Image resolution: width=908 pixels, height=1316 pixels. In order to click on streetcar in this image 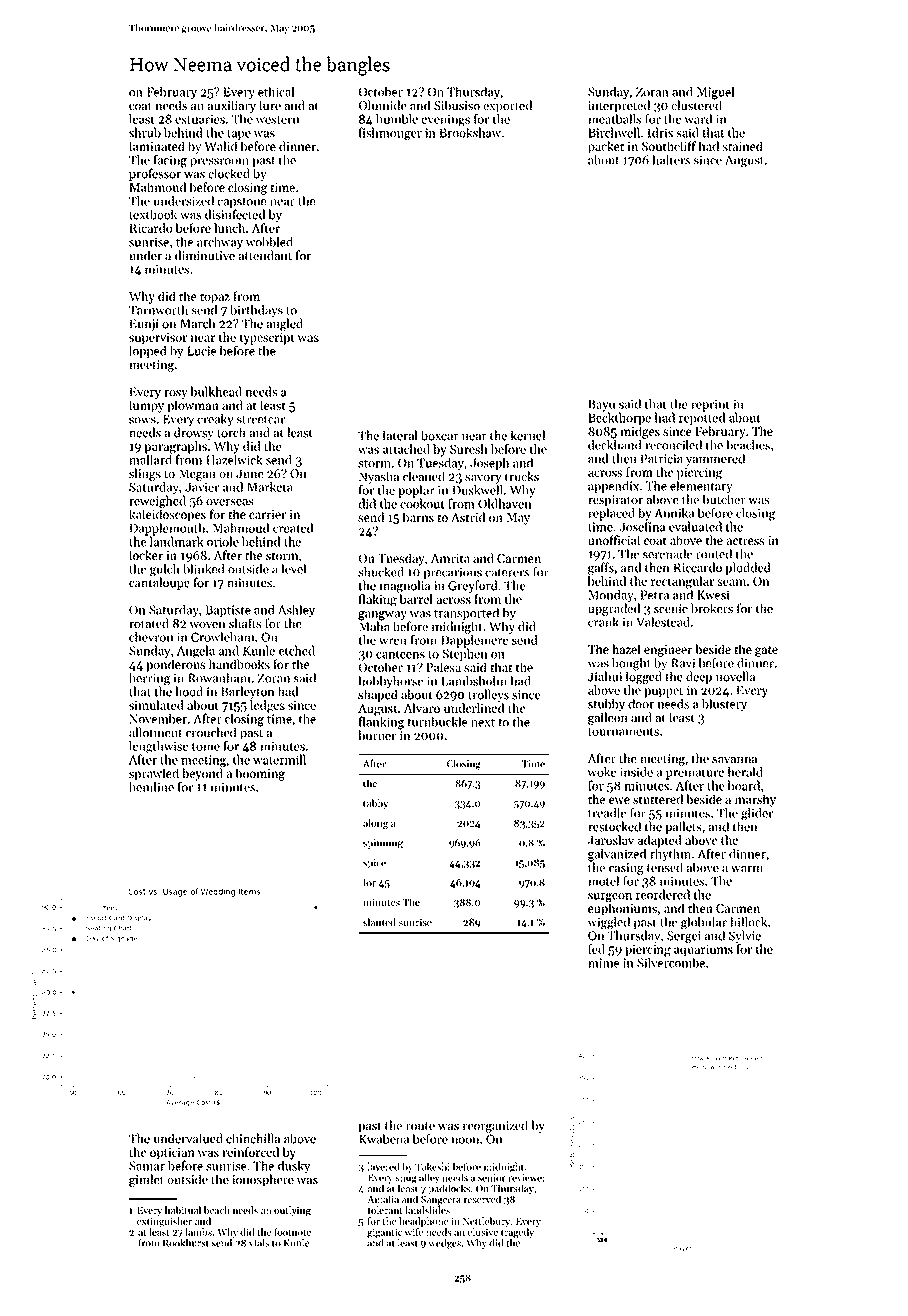, I will do `click(261, 420)`.
